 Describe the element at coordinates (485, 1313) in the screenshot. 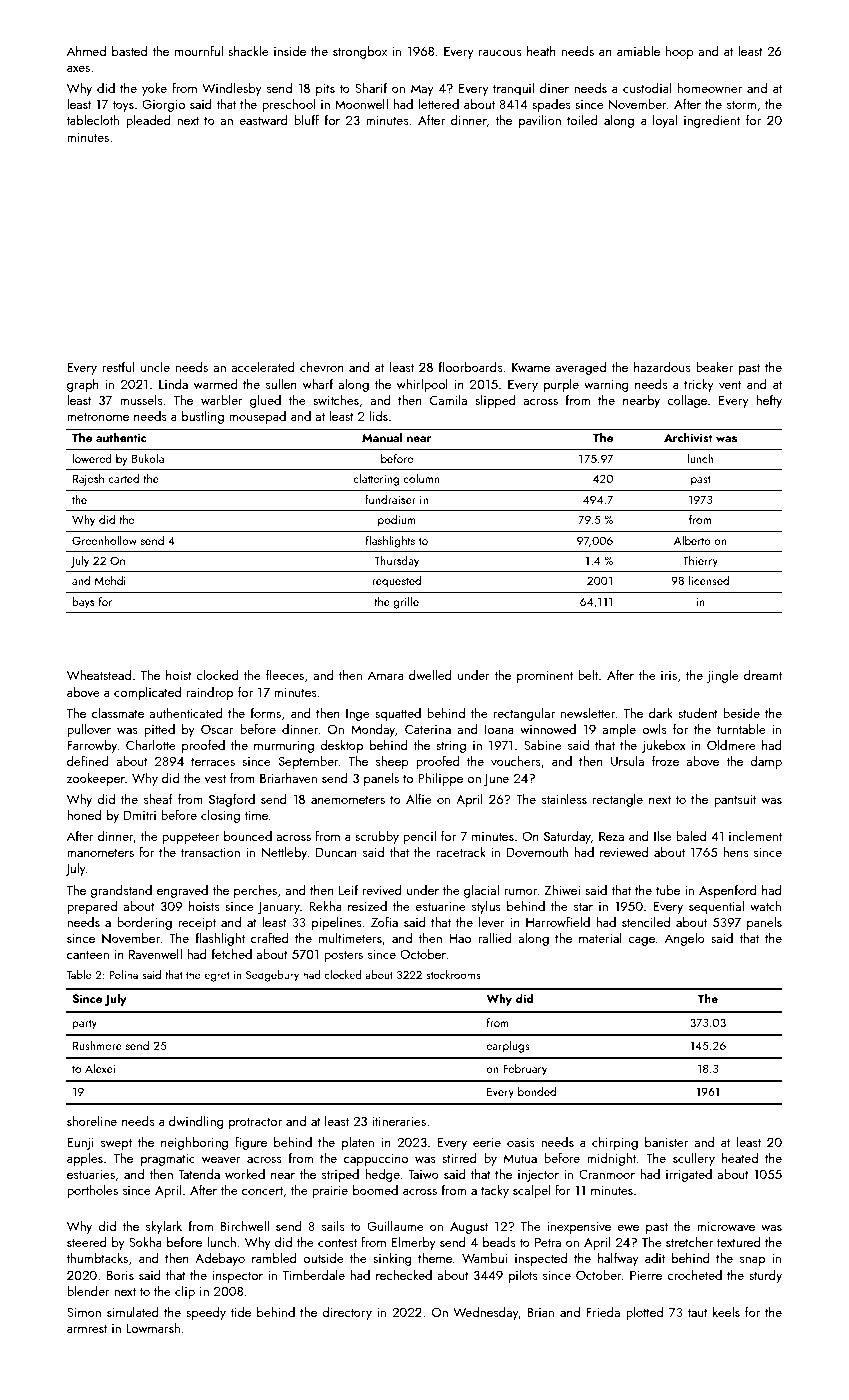

I see `Wednesday` at that location.
